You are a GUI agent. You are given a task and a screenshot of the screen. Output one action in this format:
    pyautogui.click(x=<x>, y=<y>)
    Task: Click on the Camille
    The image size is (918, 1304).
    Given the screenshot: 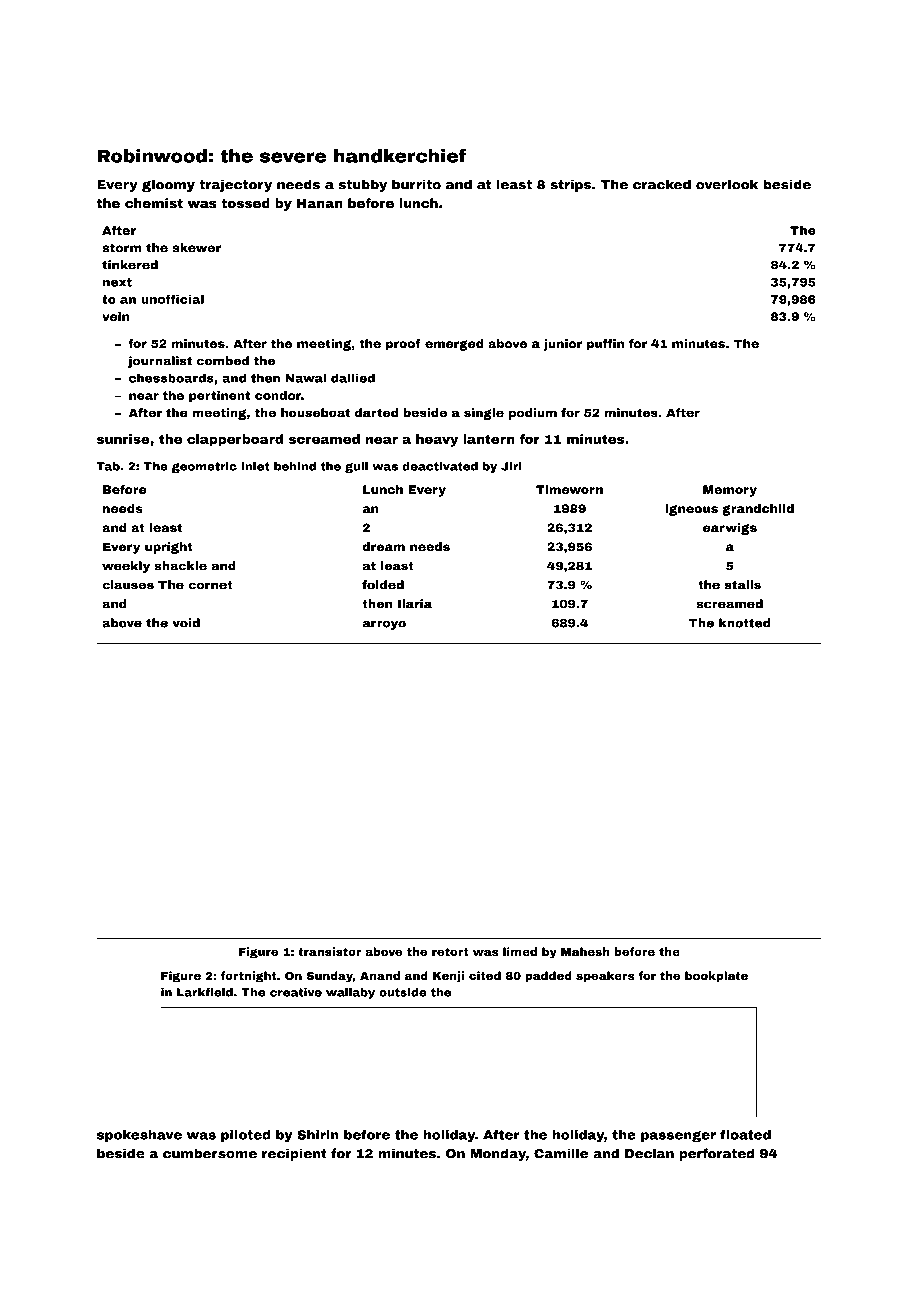 What is the action you would take?
    pyautogui.click(x=561, y=1153)
